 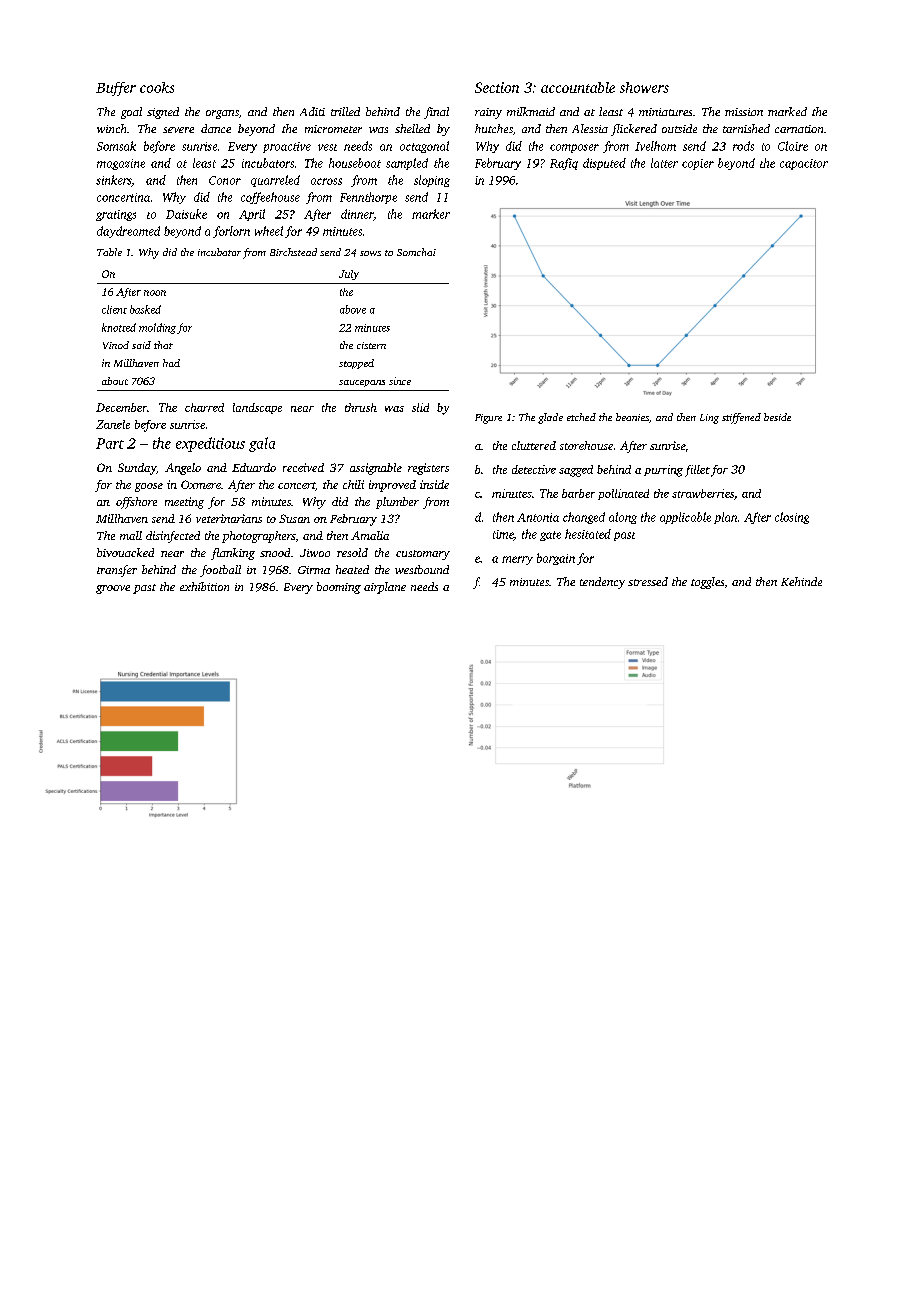 I want to click on Buffer, so click(x=116, y=89).
